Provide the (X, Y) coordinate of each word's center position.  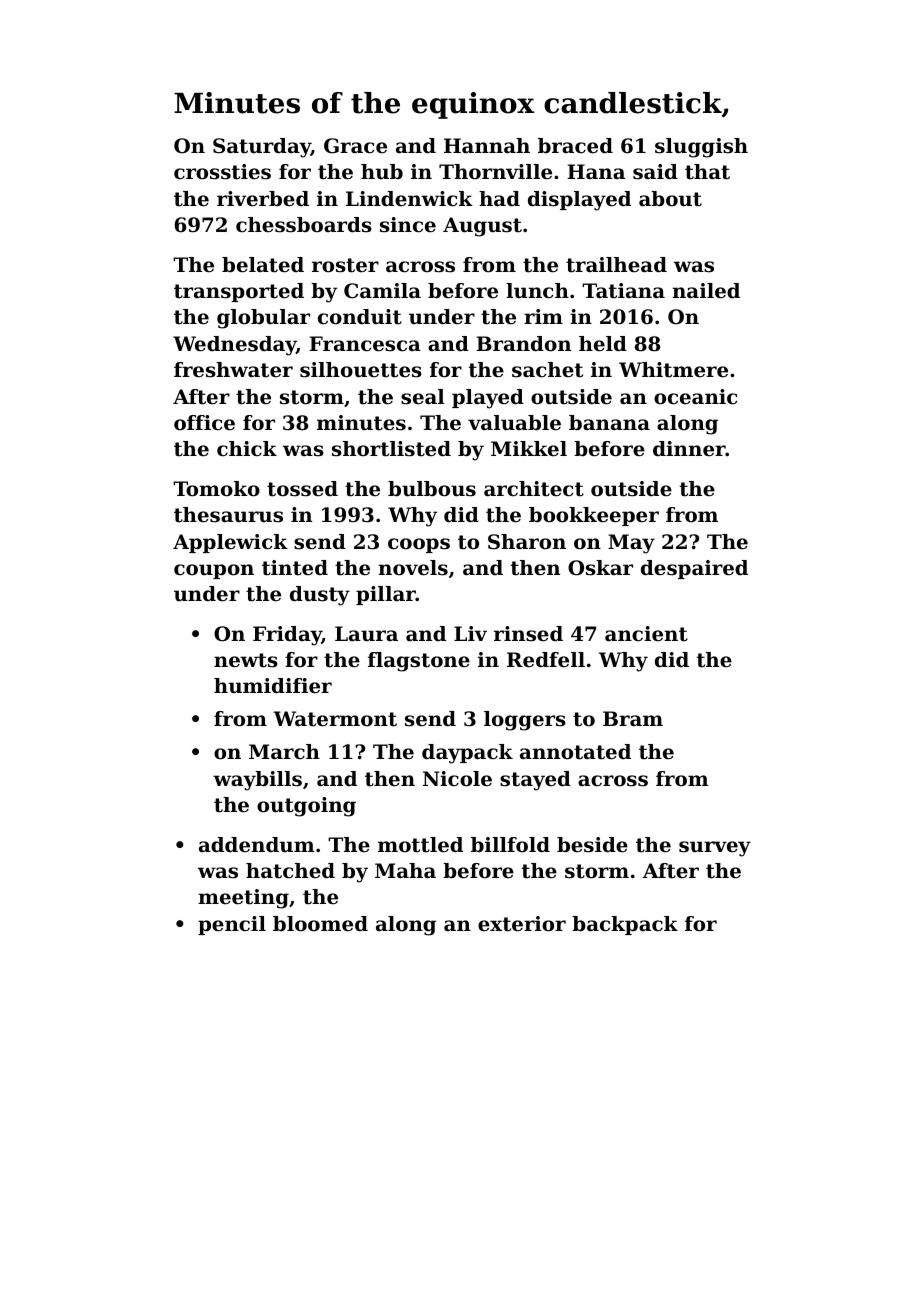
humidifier (273, 686)
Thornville (495, 172)
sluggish (701, 148)
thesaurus (228, 515)
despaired (694, 569)
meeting (243, 899)
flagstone (419, 662)
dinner (689, 449)
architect (534, 489)
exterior (522, 924)
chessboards (304, 225)
